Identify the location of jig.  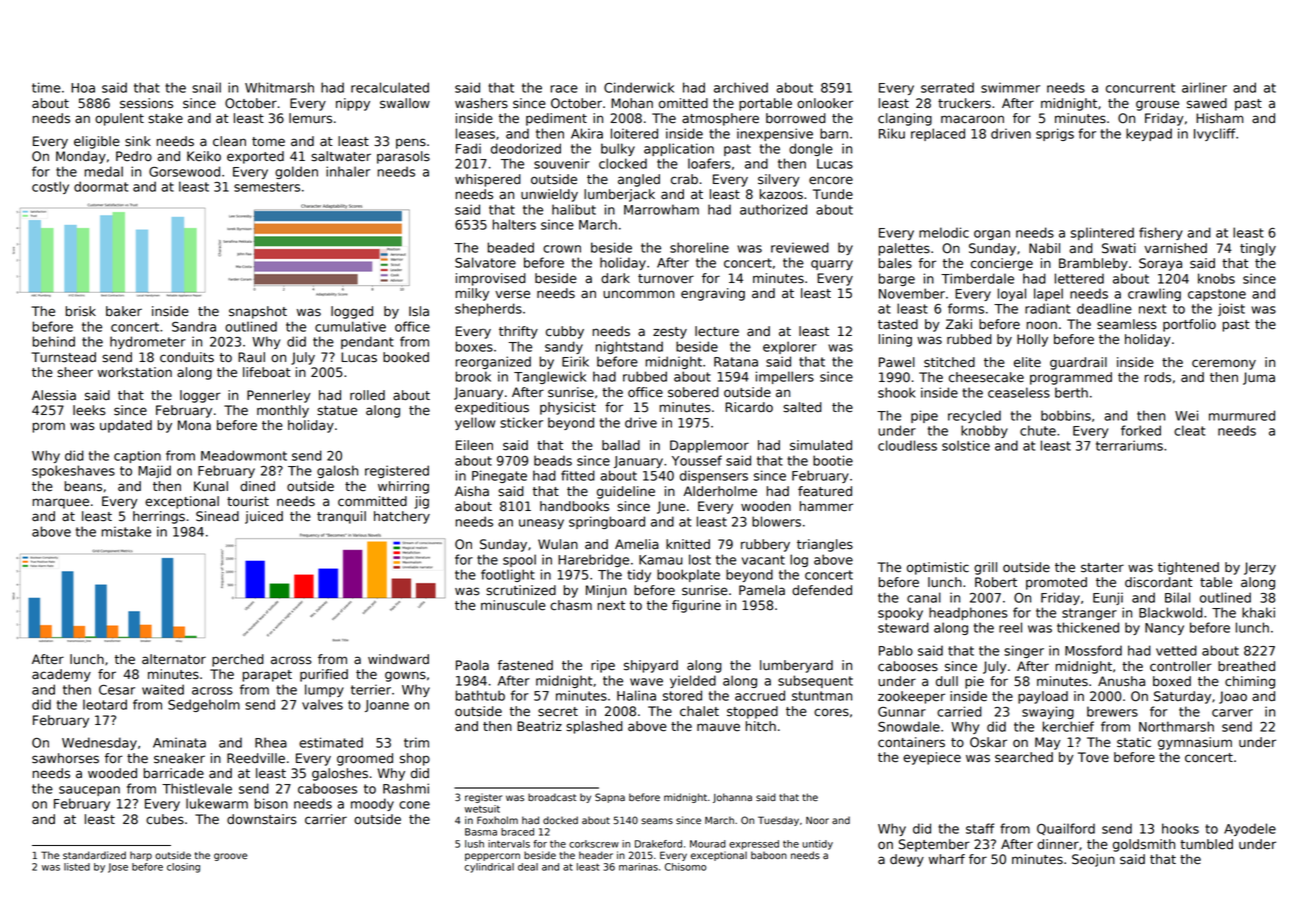
(421, 502).
